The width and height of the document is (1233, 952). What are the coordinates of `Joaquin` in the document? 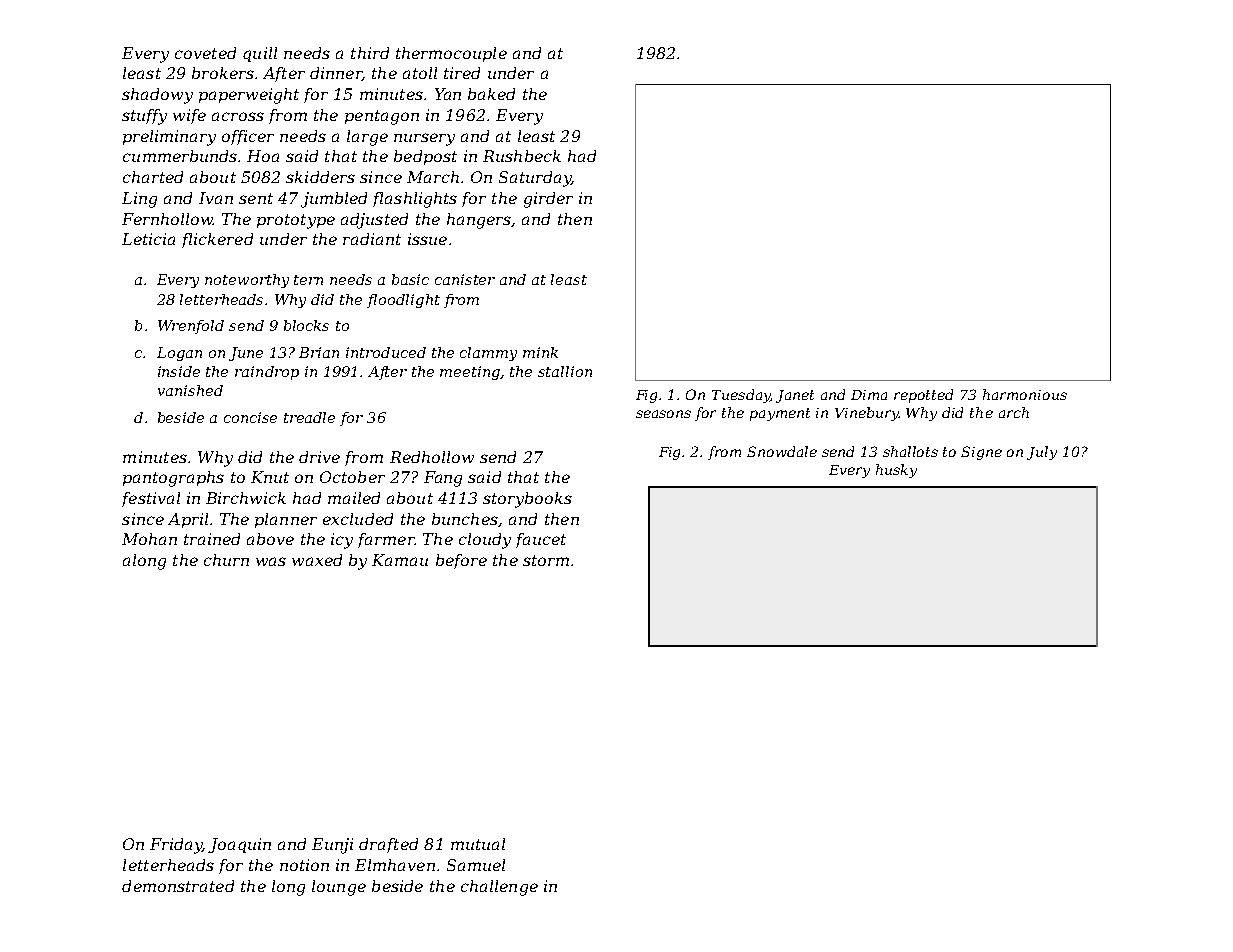 It's located at (239, 845).
